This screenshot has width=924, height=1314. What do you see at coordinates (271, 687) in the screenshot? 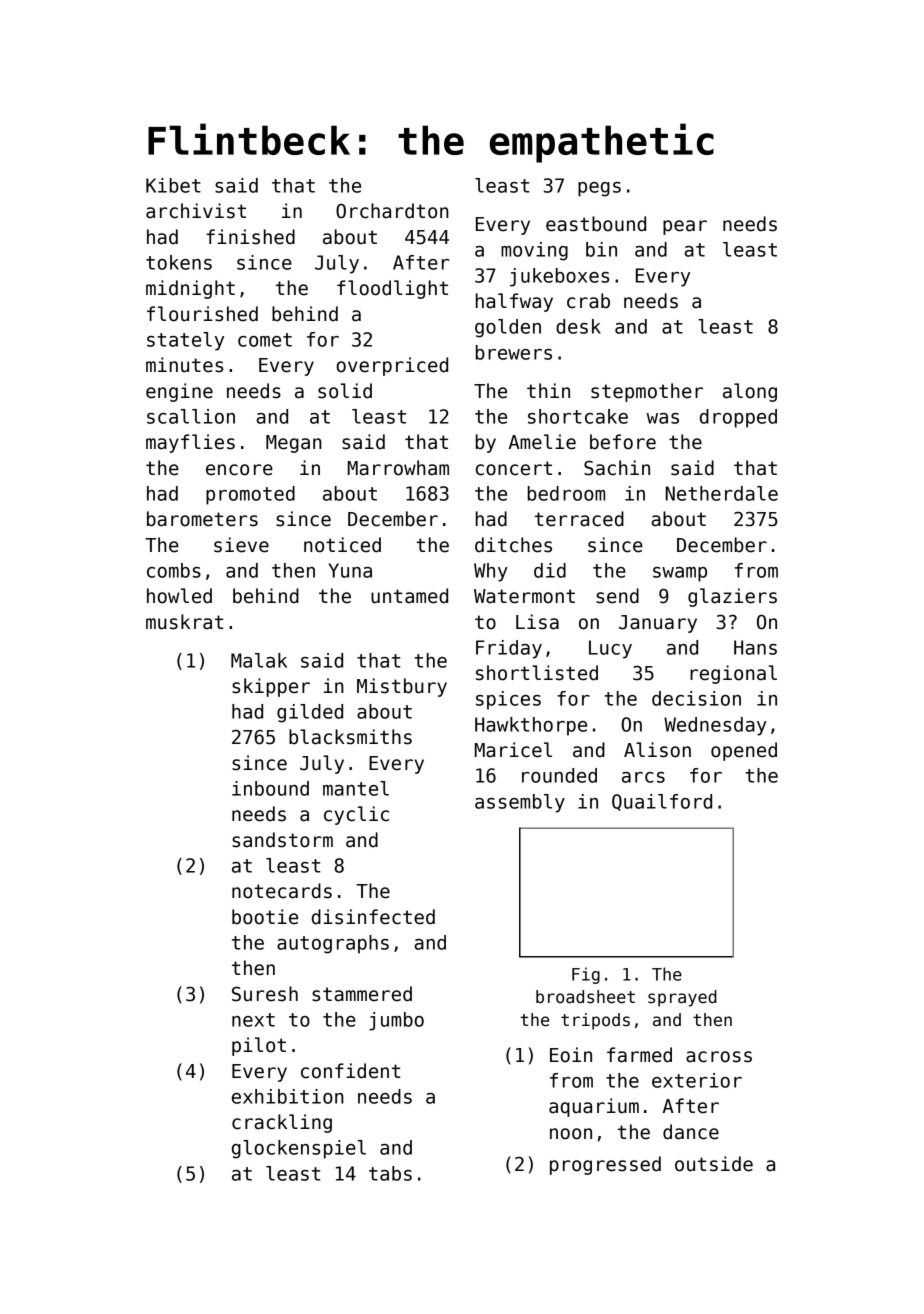
I see `skipper` at bounding box center [271, 687].
